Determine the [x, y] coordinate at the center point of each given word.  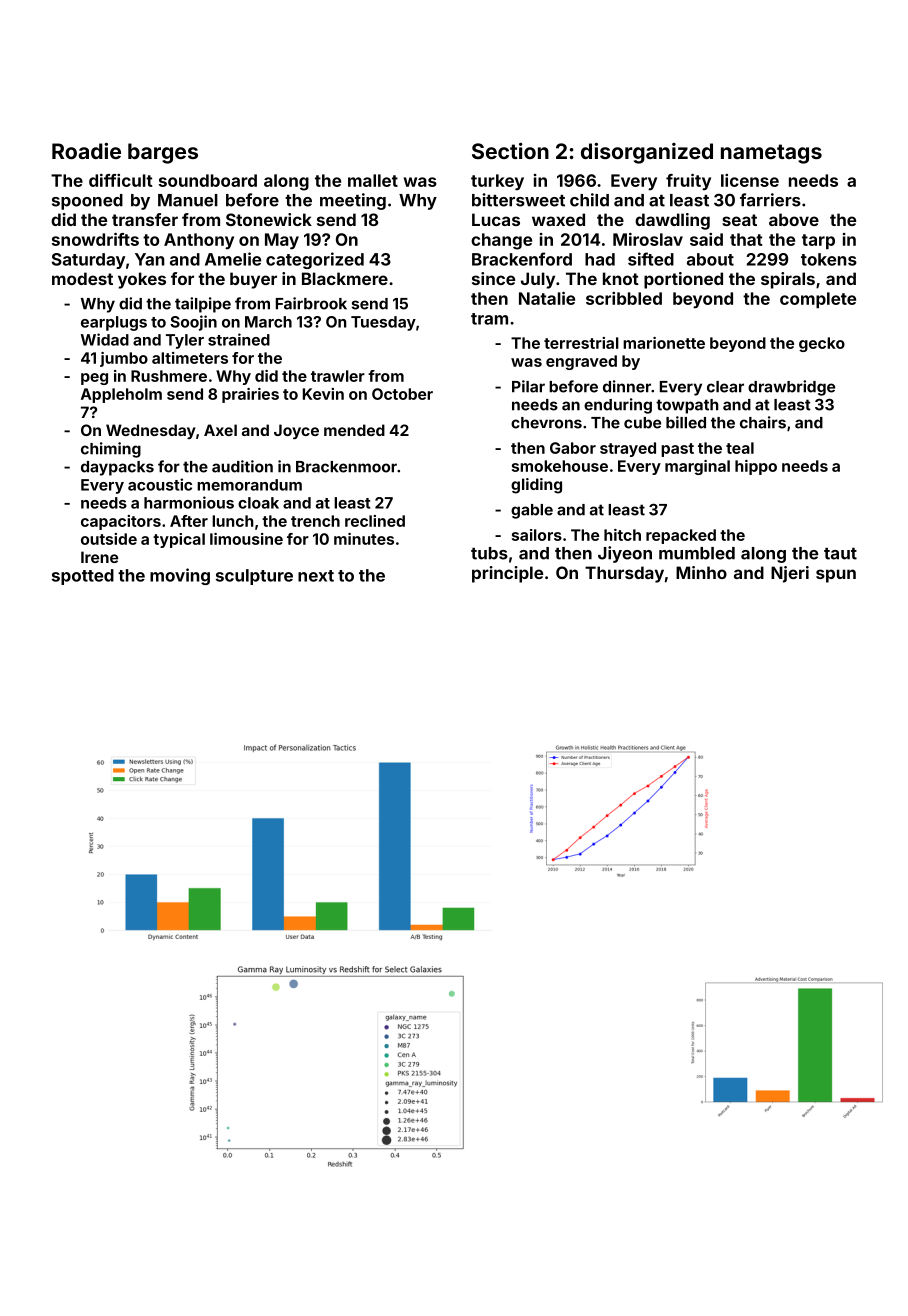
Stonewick [269, 219]
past [677, 450]
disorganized [647, 153]
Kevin [323, 394]
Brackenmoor [346, 467]
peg [94, 379]
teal [740, 448]
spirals [788, 280]
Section [510, 150]
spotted [83, 577]
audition [242, 466]
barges [163, 153]
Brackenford [522, 259]
